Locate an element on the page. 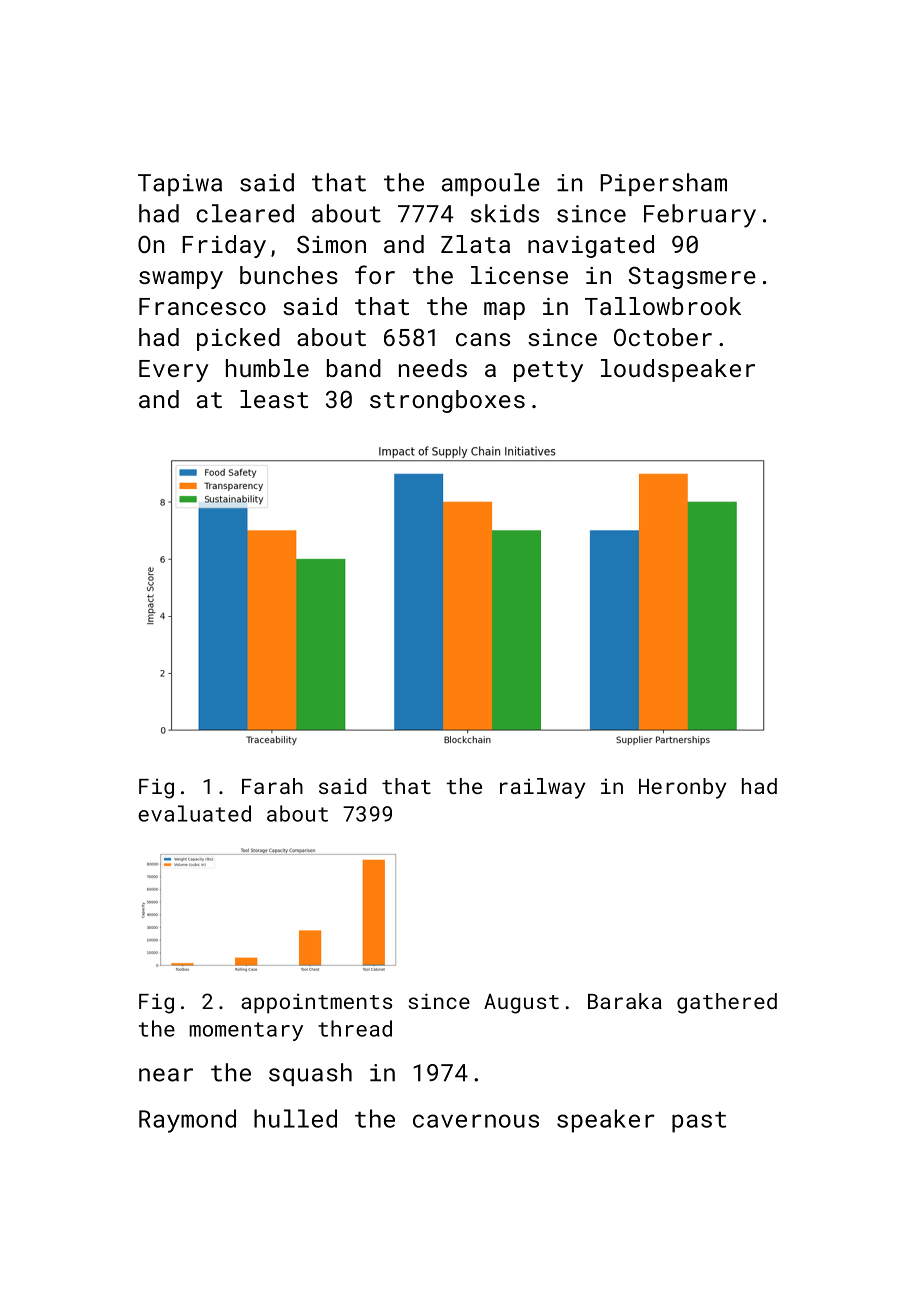  evaluated is located at coordinates (194, 813).
